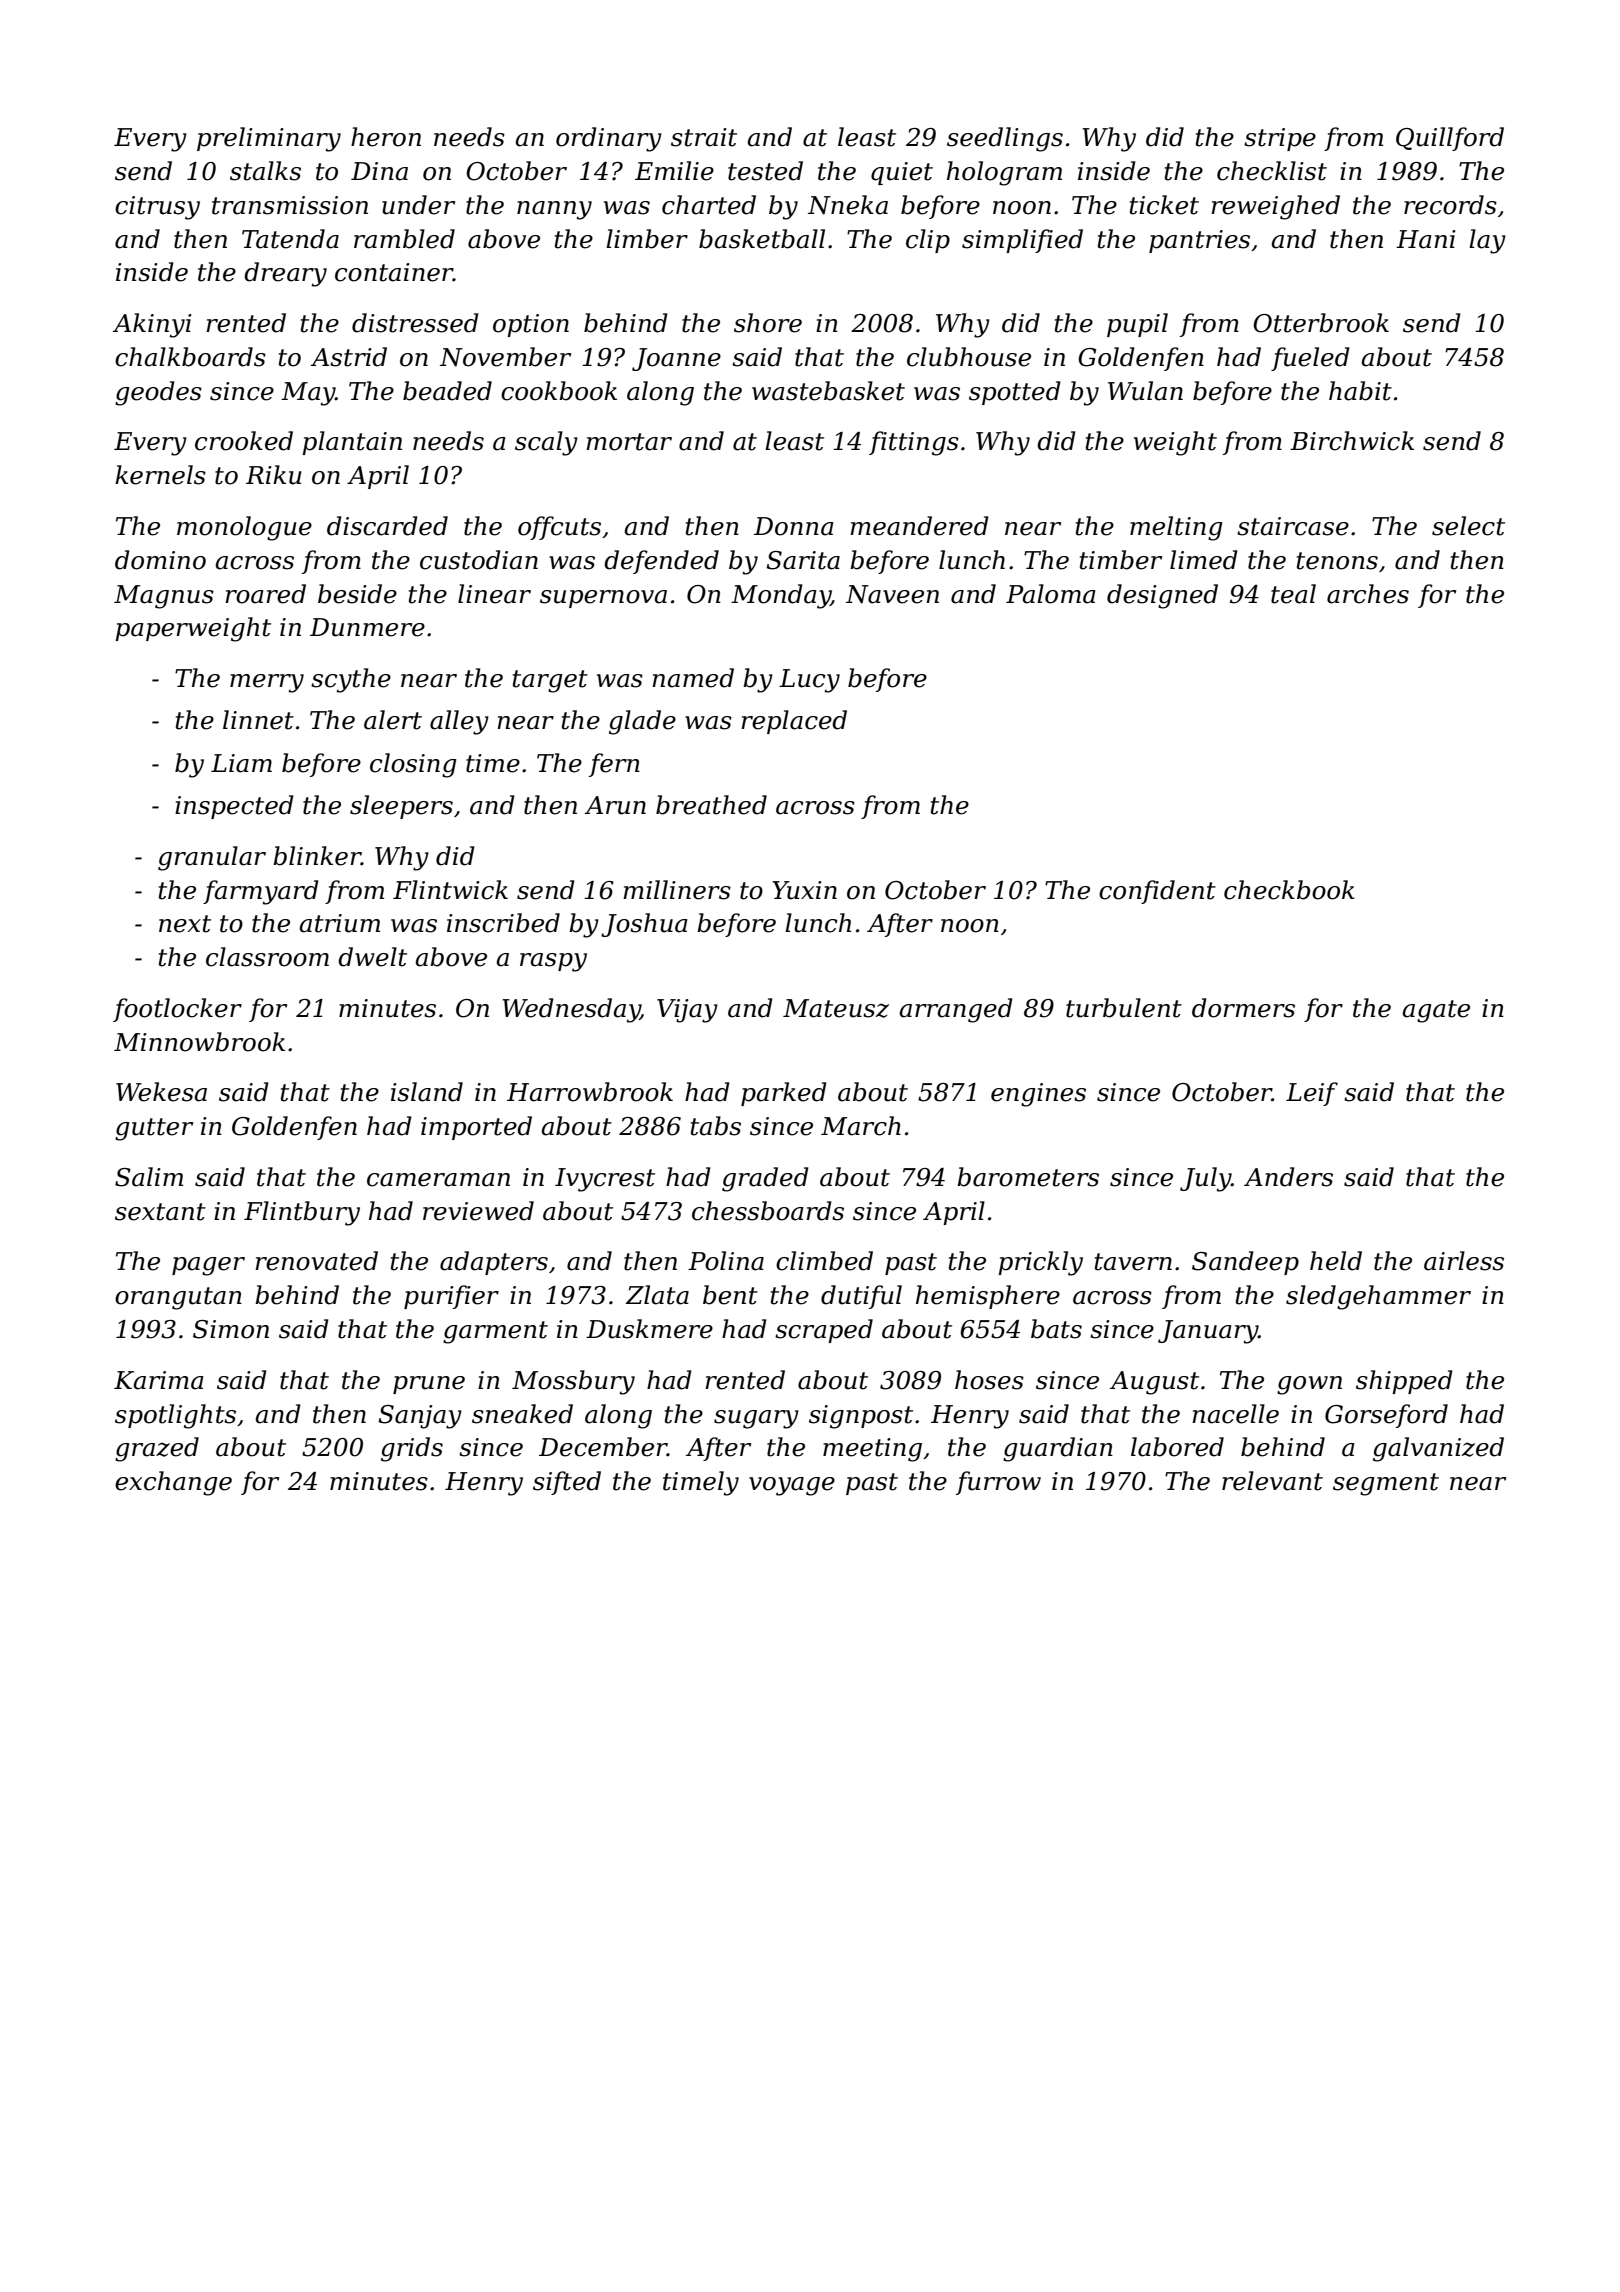 The image size is (1620, 2292). What do you see at coordinates (989, 1380) in the screenshot?
I see `hoses` at bounding box center [989, 1380].
